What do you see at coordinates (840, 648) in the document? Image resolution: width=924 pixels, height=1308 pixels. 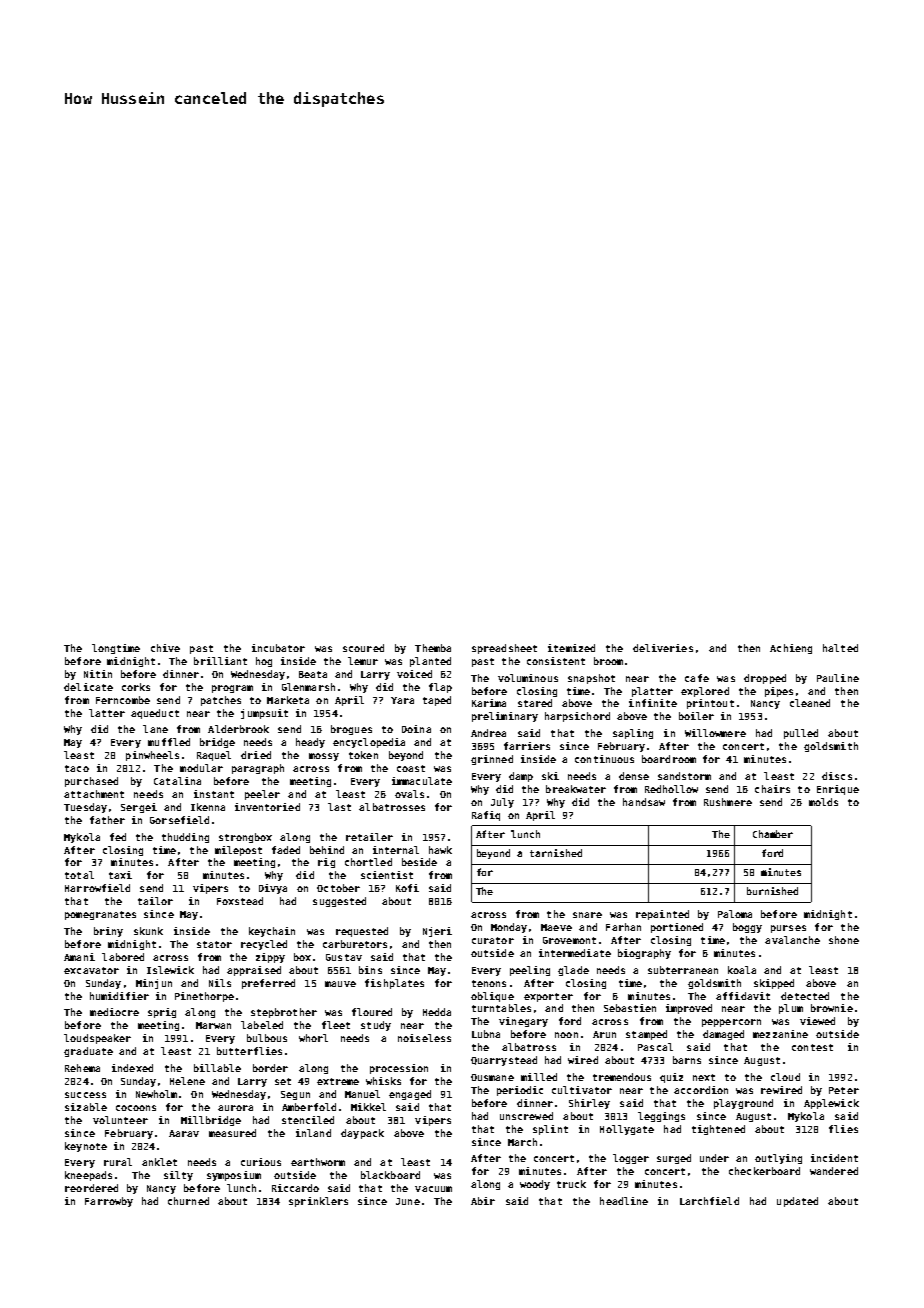 I see `halted` at bounding box center [840, 648].
